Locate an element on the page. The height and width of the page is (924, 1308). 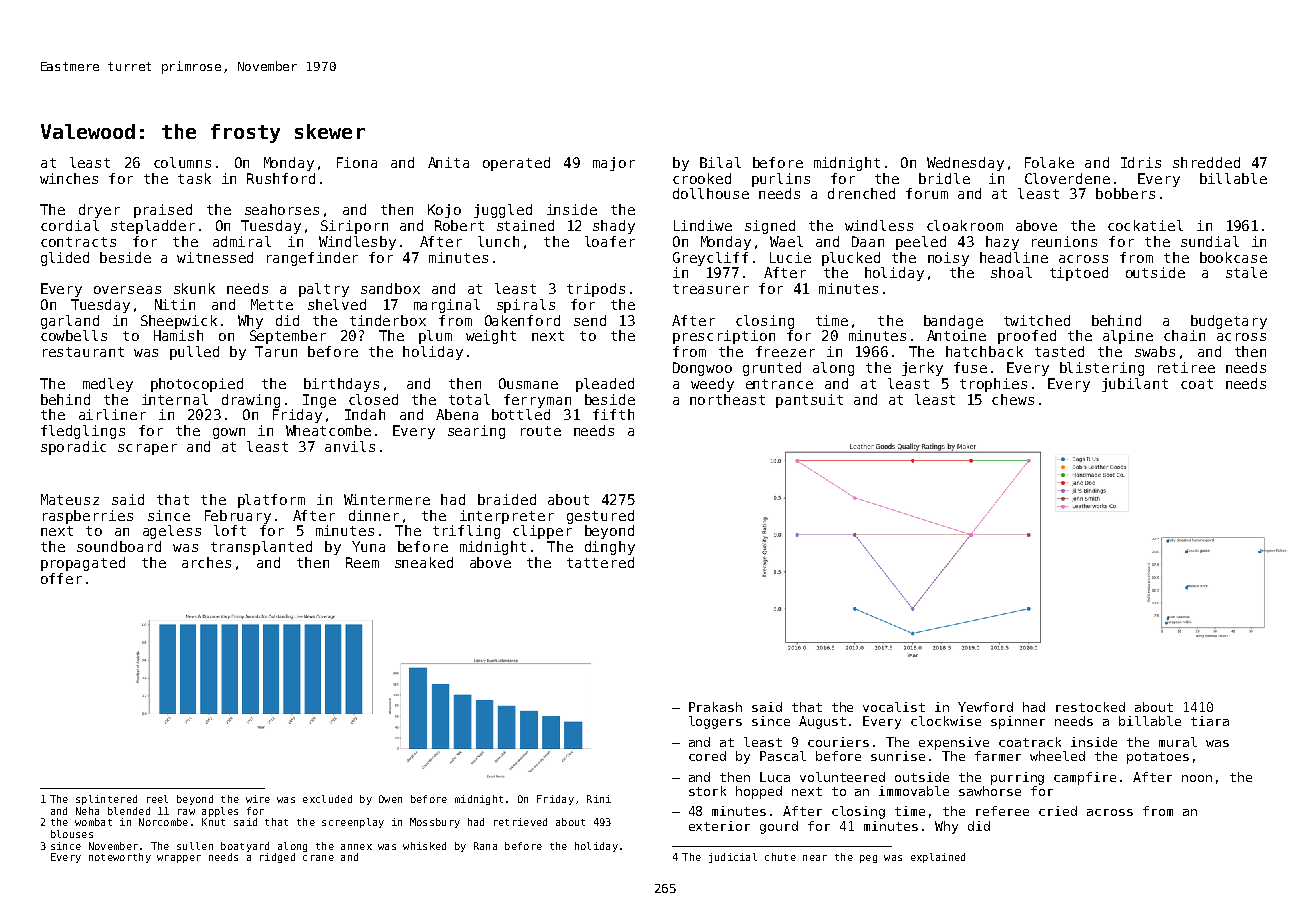
Folake is located at coordinates (1049, 162).
